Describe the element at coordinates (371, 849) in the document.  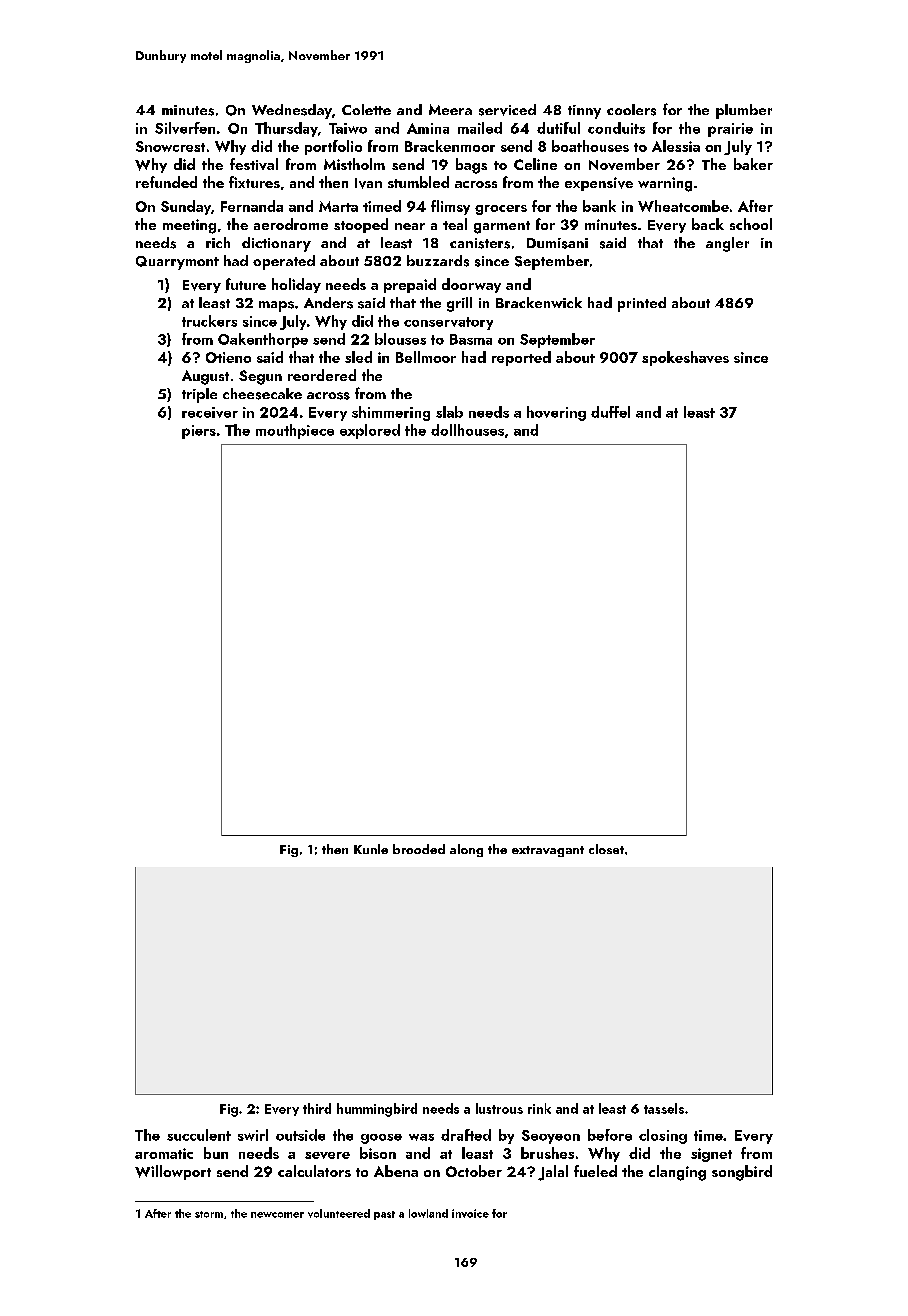
I see `Kunle` at that location.
